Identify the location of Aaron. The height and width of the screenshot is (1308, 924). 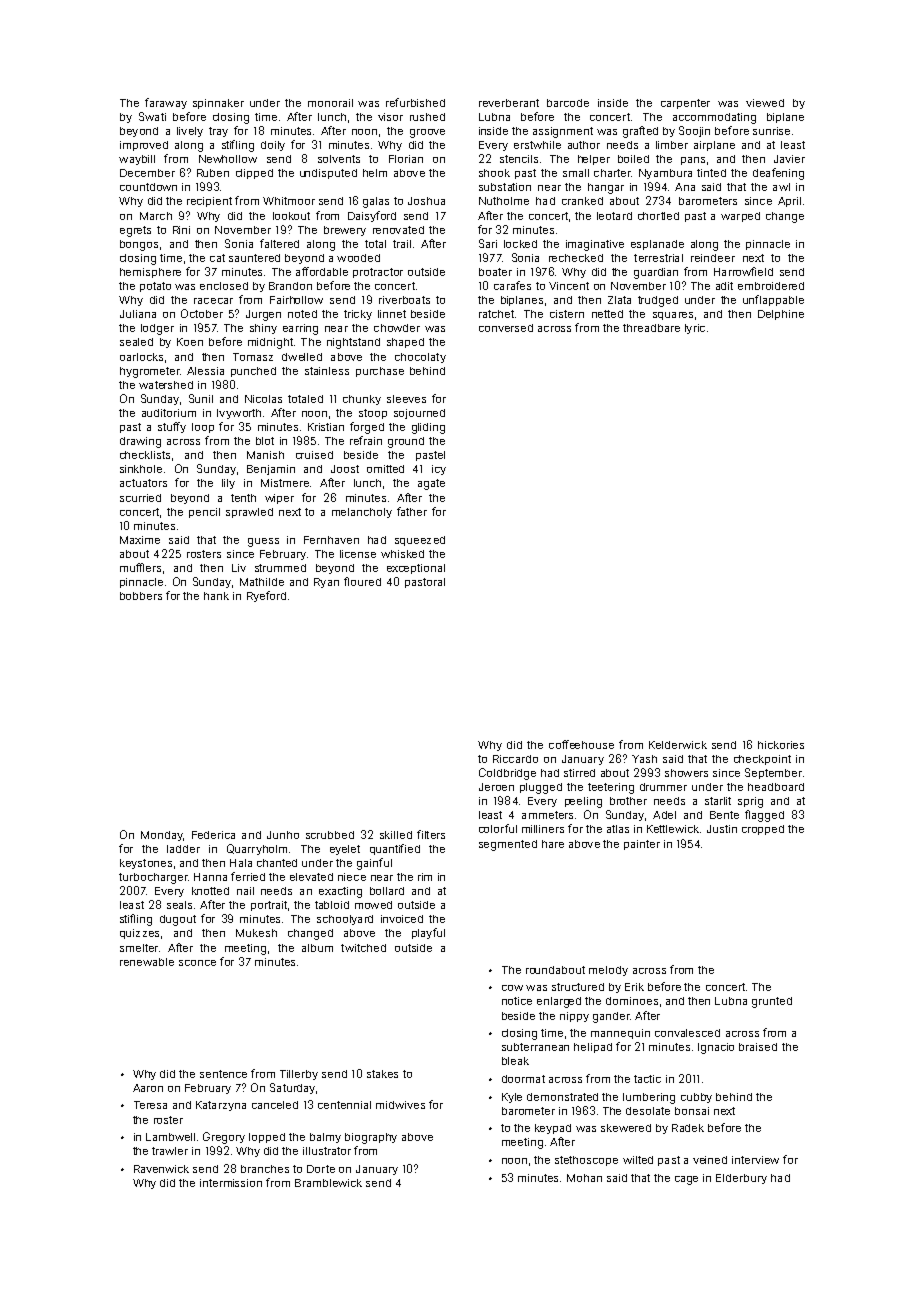
(148, 1088).
